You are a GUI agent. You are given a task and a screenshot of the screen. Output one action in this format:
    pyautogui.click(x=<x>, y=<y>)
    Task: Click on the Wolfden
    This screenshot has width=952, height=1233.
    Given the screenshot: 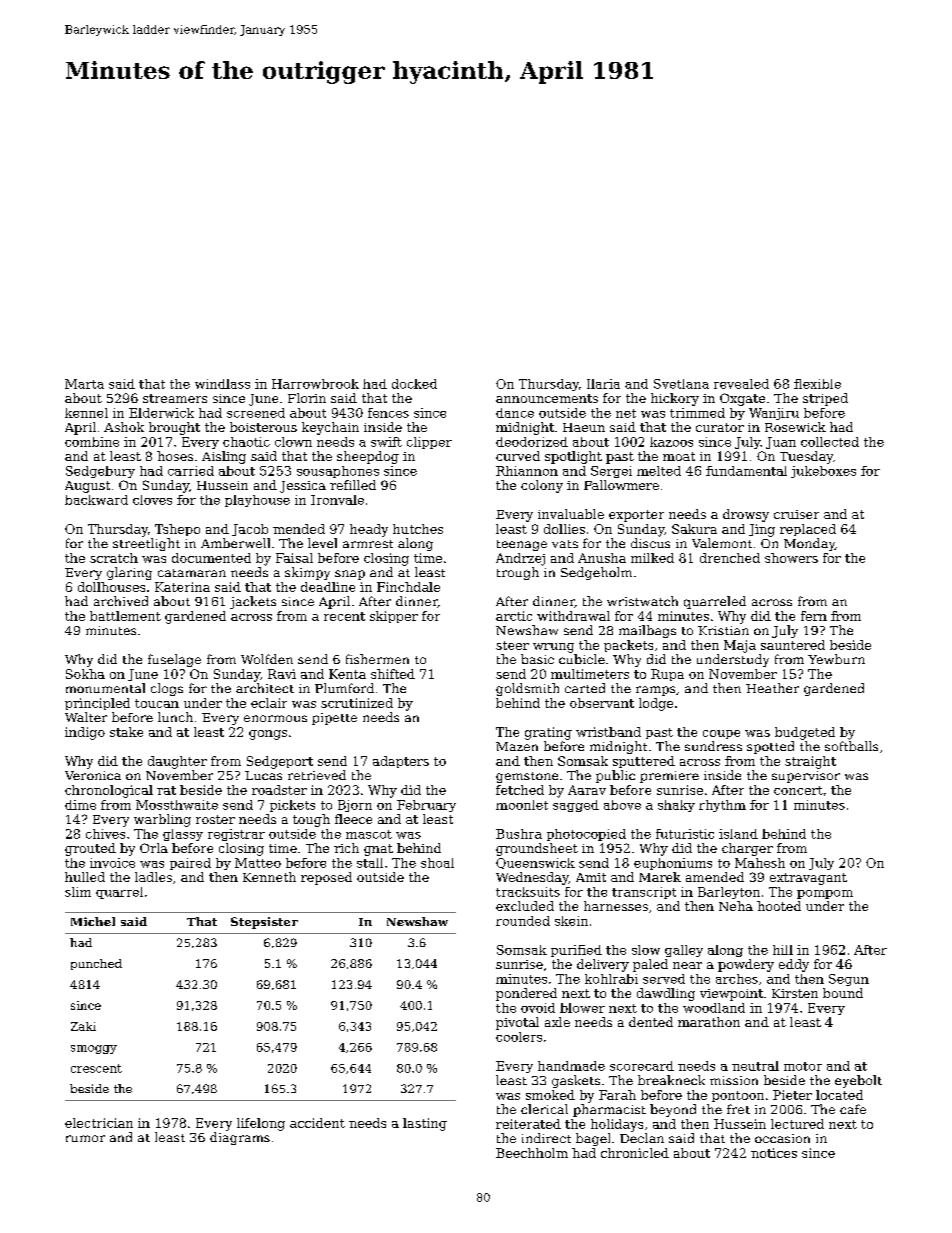 What is the action you would take?
    pyautogui.click(x=267, y=659)
